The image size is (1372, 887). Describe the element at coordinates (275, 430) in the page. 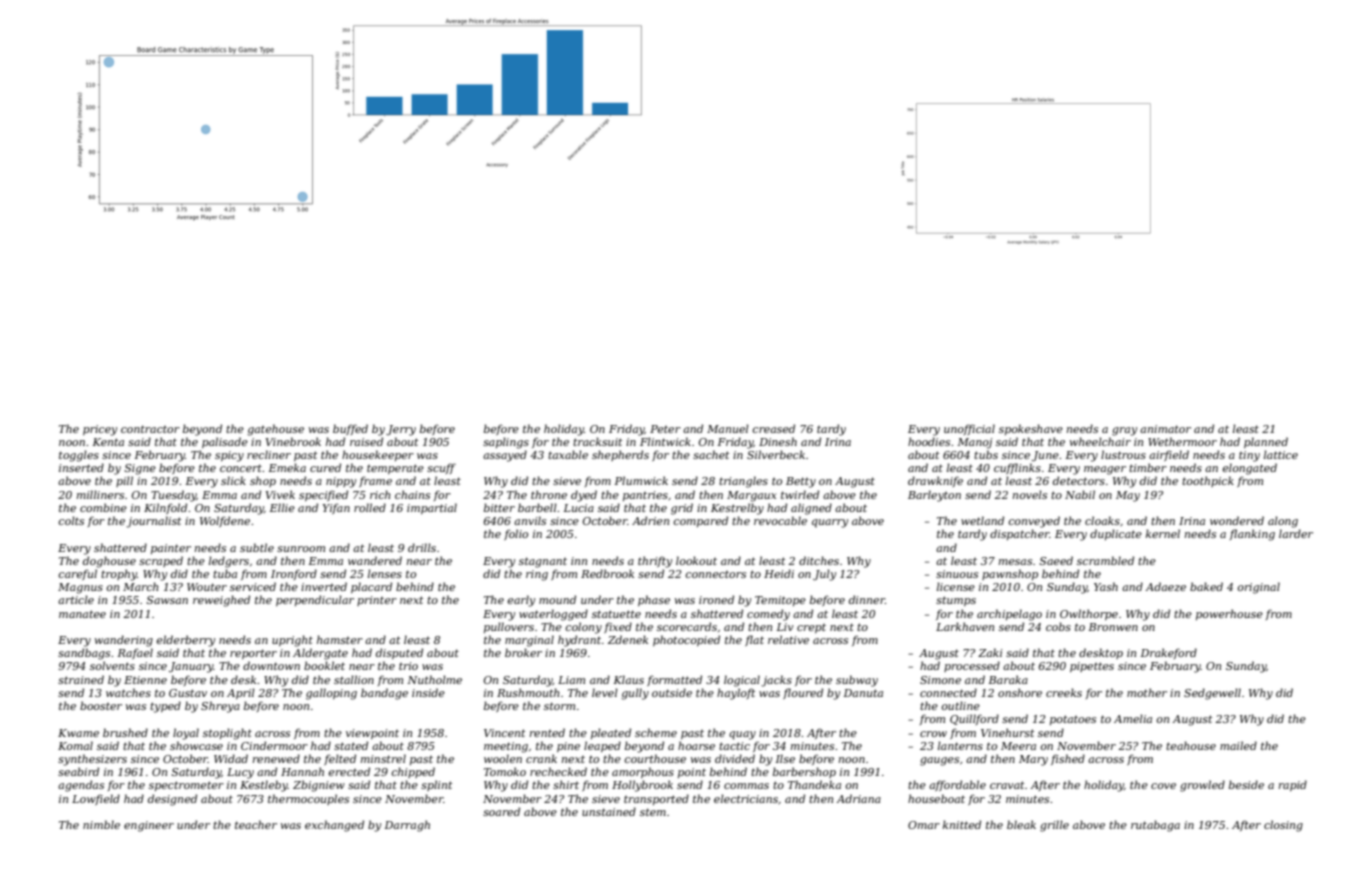

I see `gatehouse` at that location.
